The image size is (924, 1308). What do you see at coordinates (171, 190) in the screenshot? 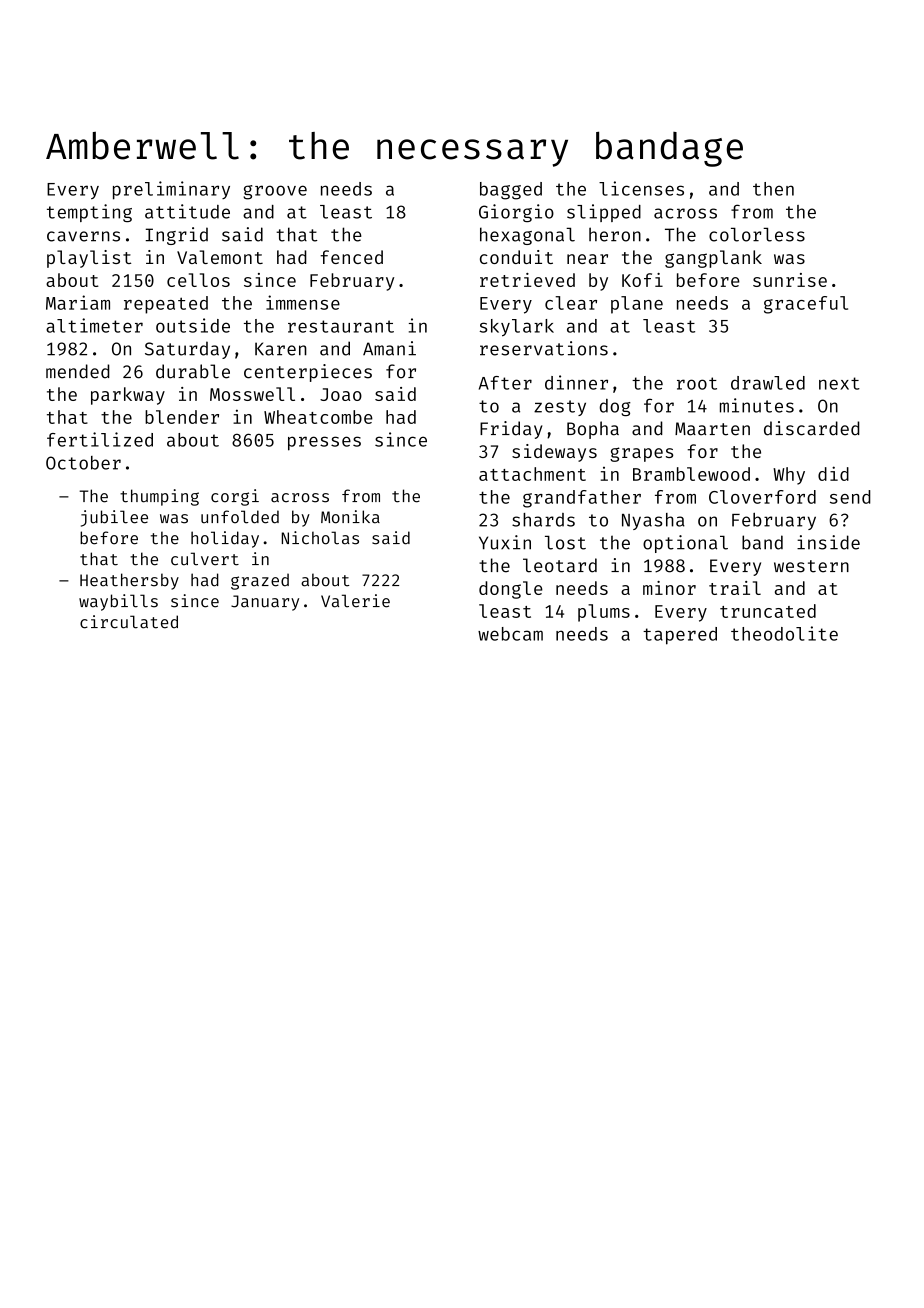
I see `preliminary` at bounding box center [171, 190].
